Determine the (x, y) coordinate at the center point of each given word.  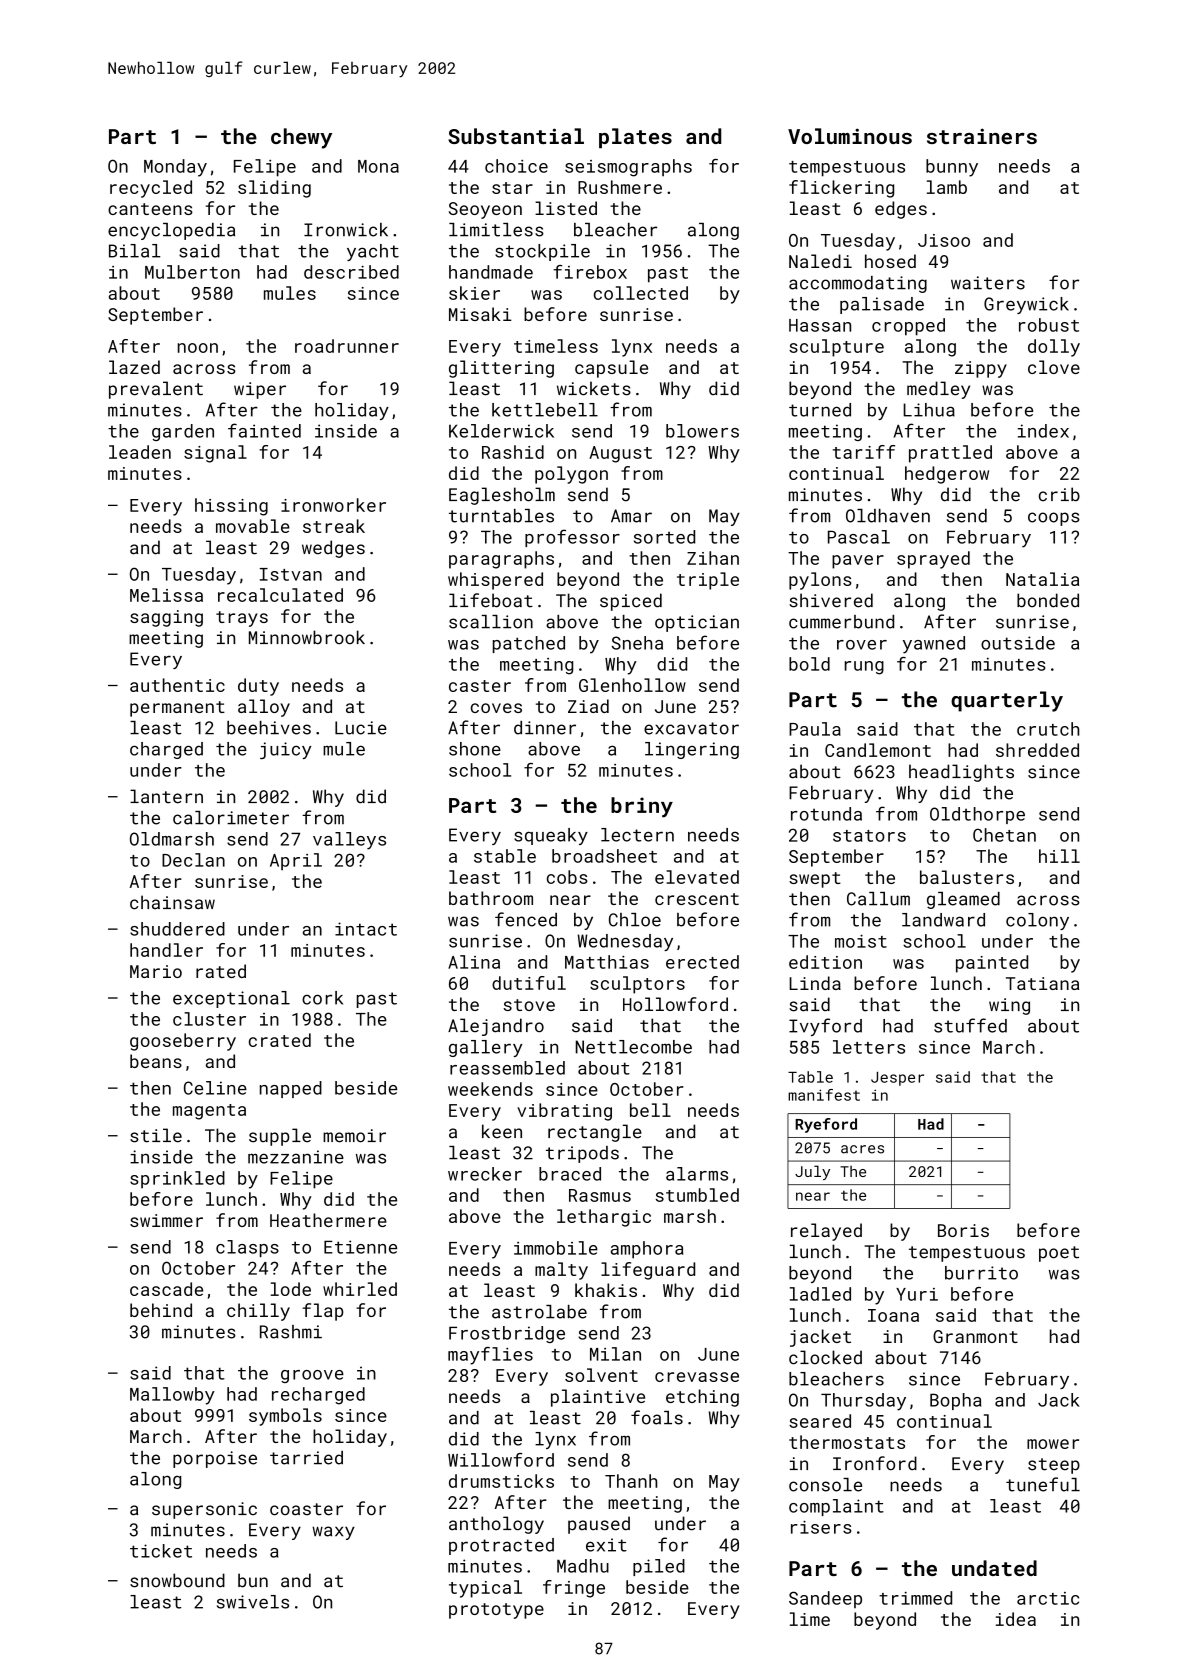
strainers (982, 136)
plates (635, 138)
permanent (177, 709)
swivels (253, 1602)
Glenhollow (632, 685)
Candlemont (878, 750)
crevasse (697, 1377)
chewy (301, 138)
